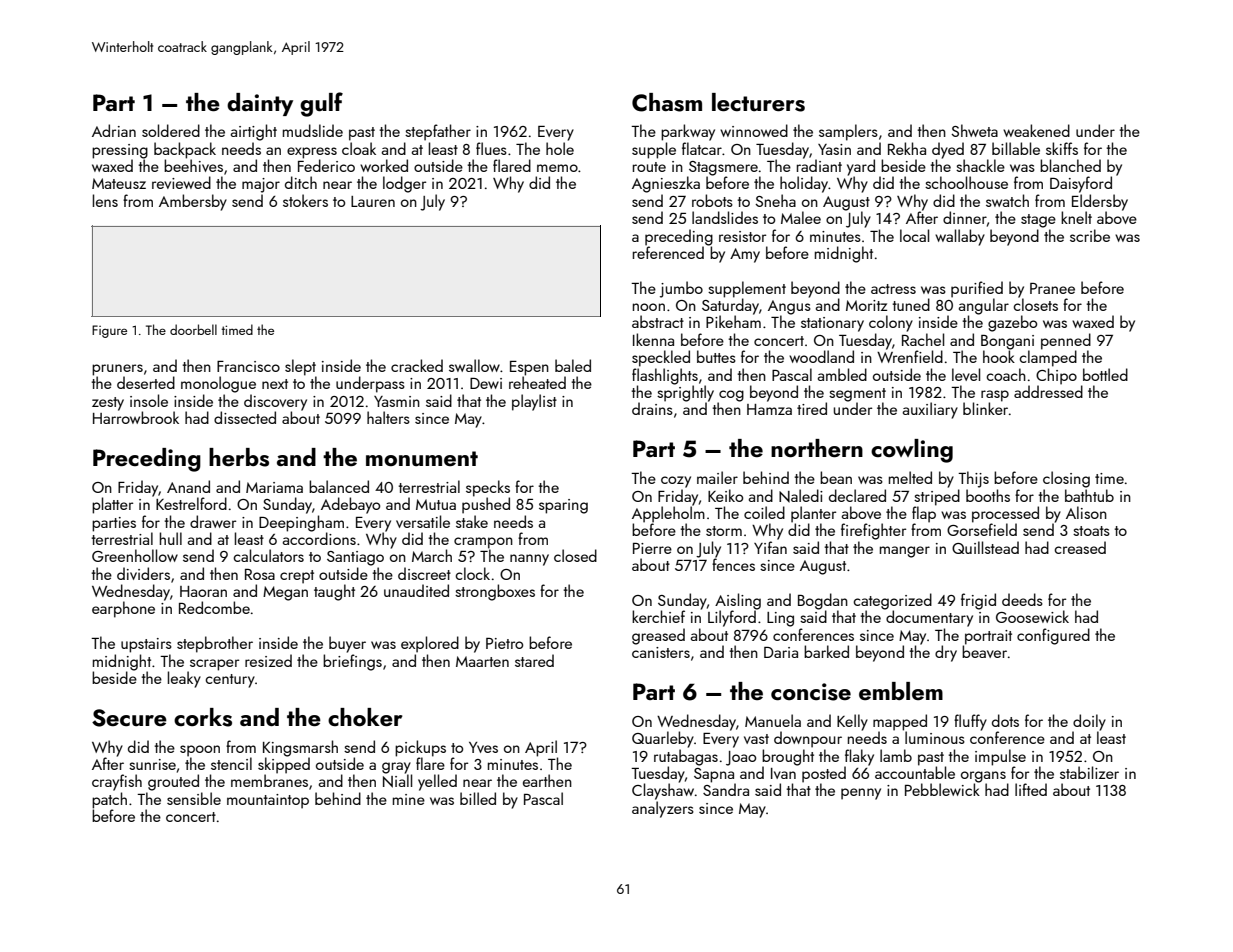 This image has width=1233, height=952. What do you see at coordinates (1105, 374) in the image?
I see `bottled` at bounding box center [1105, 374].
